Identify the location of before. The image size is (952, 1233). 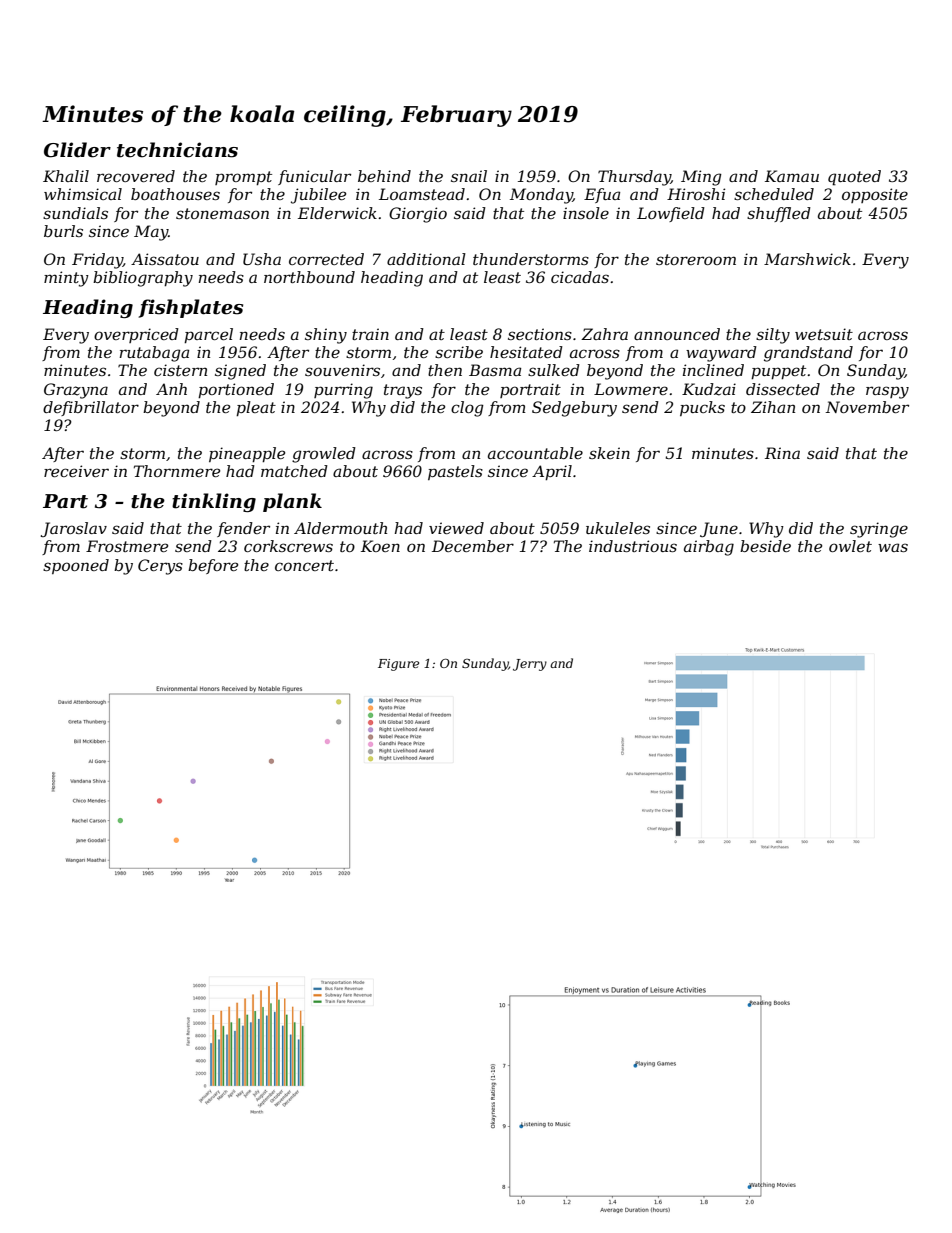
(213, 566).
